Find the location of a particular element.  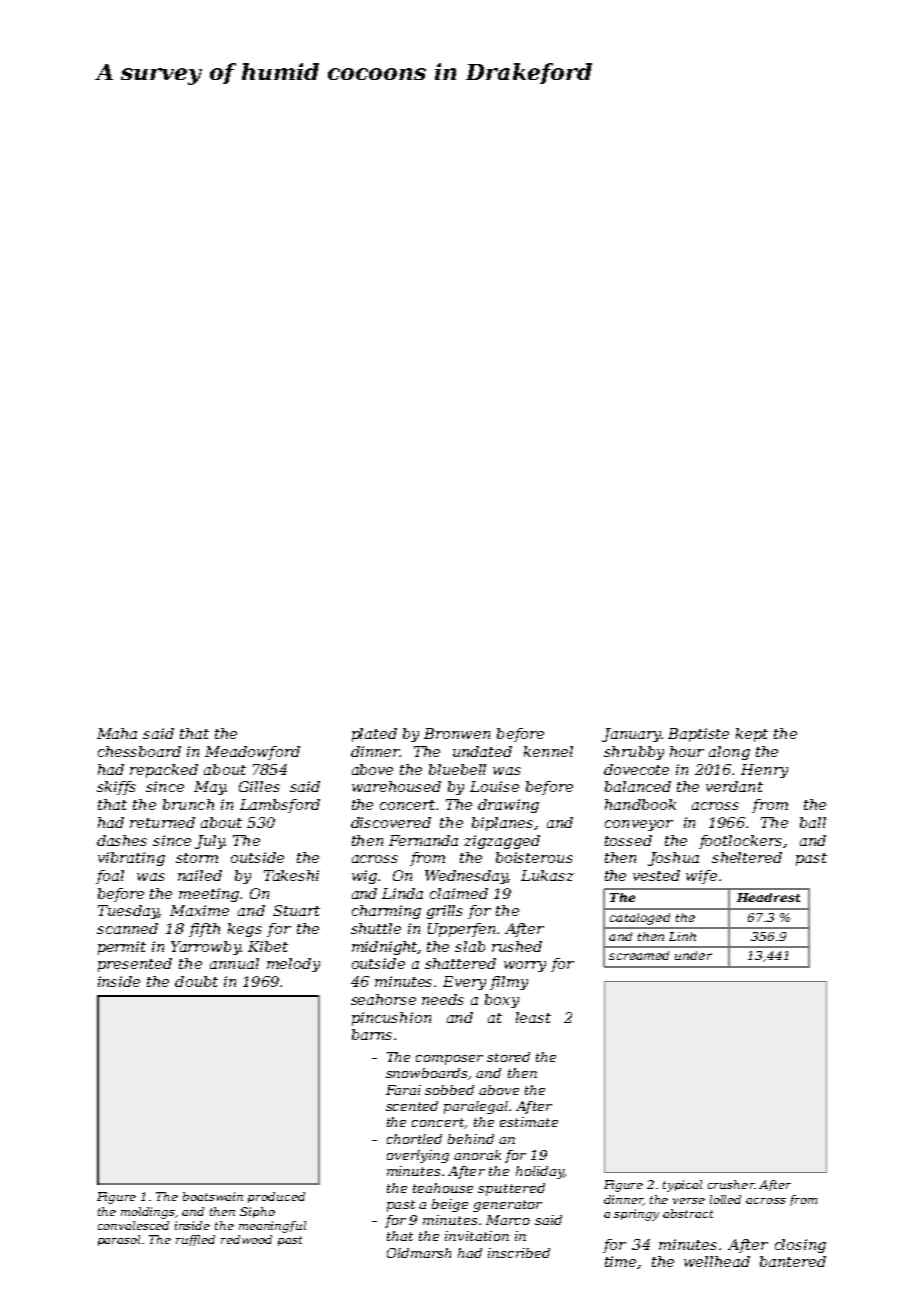

Maxime is located at coordinates (199, 910).
